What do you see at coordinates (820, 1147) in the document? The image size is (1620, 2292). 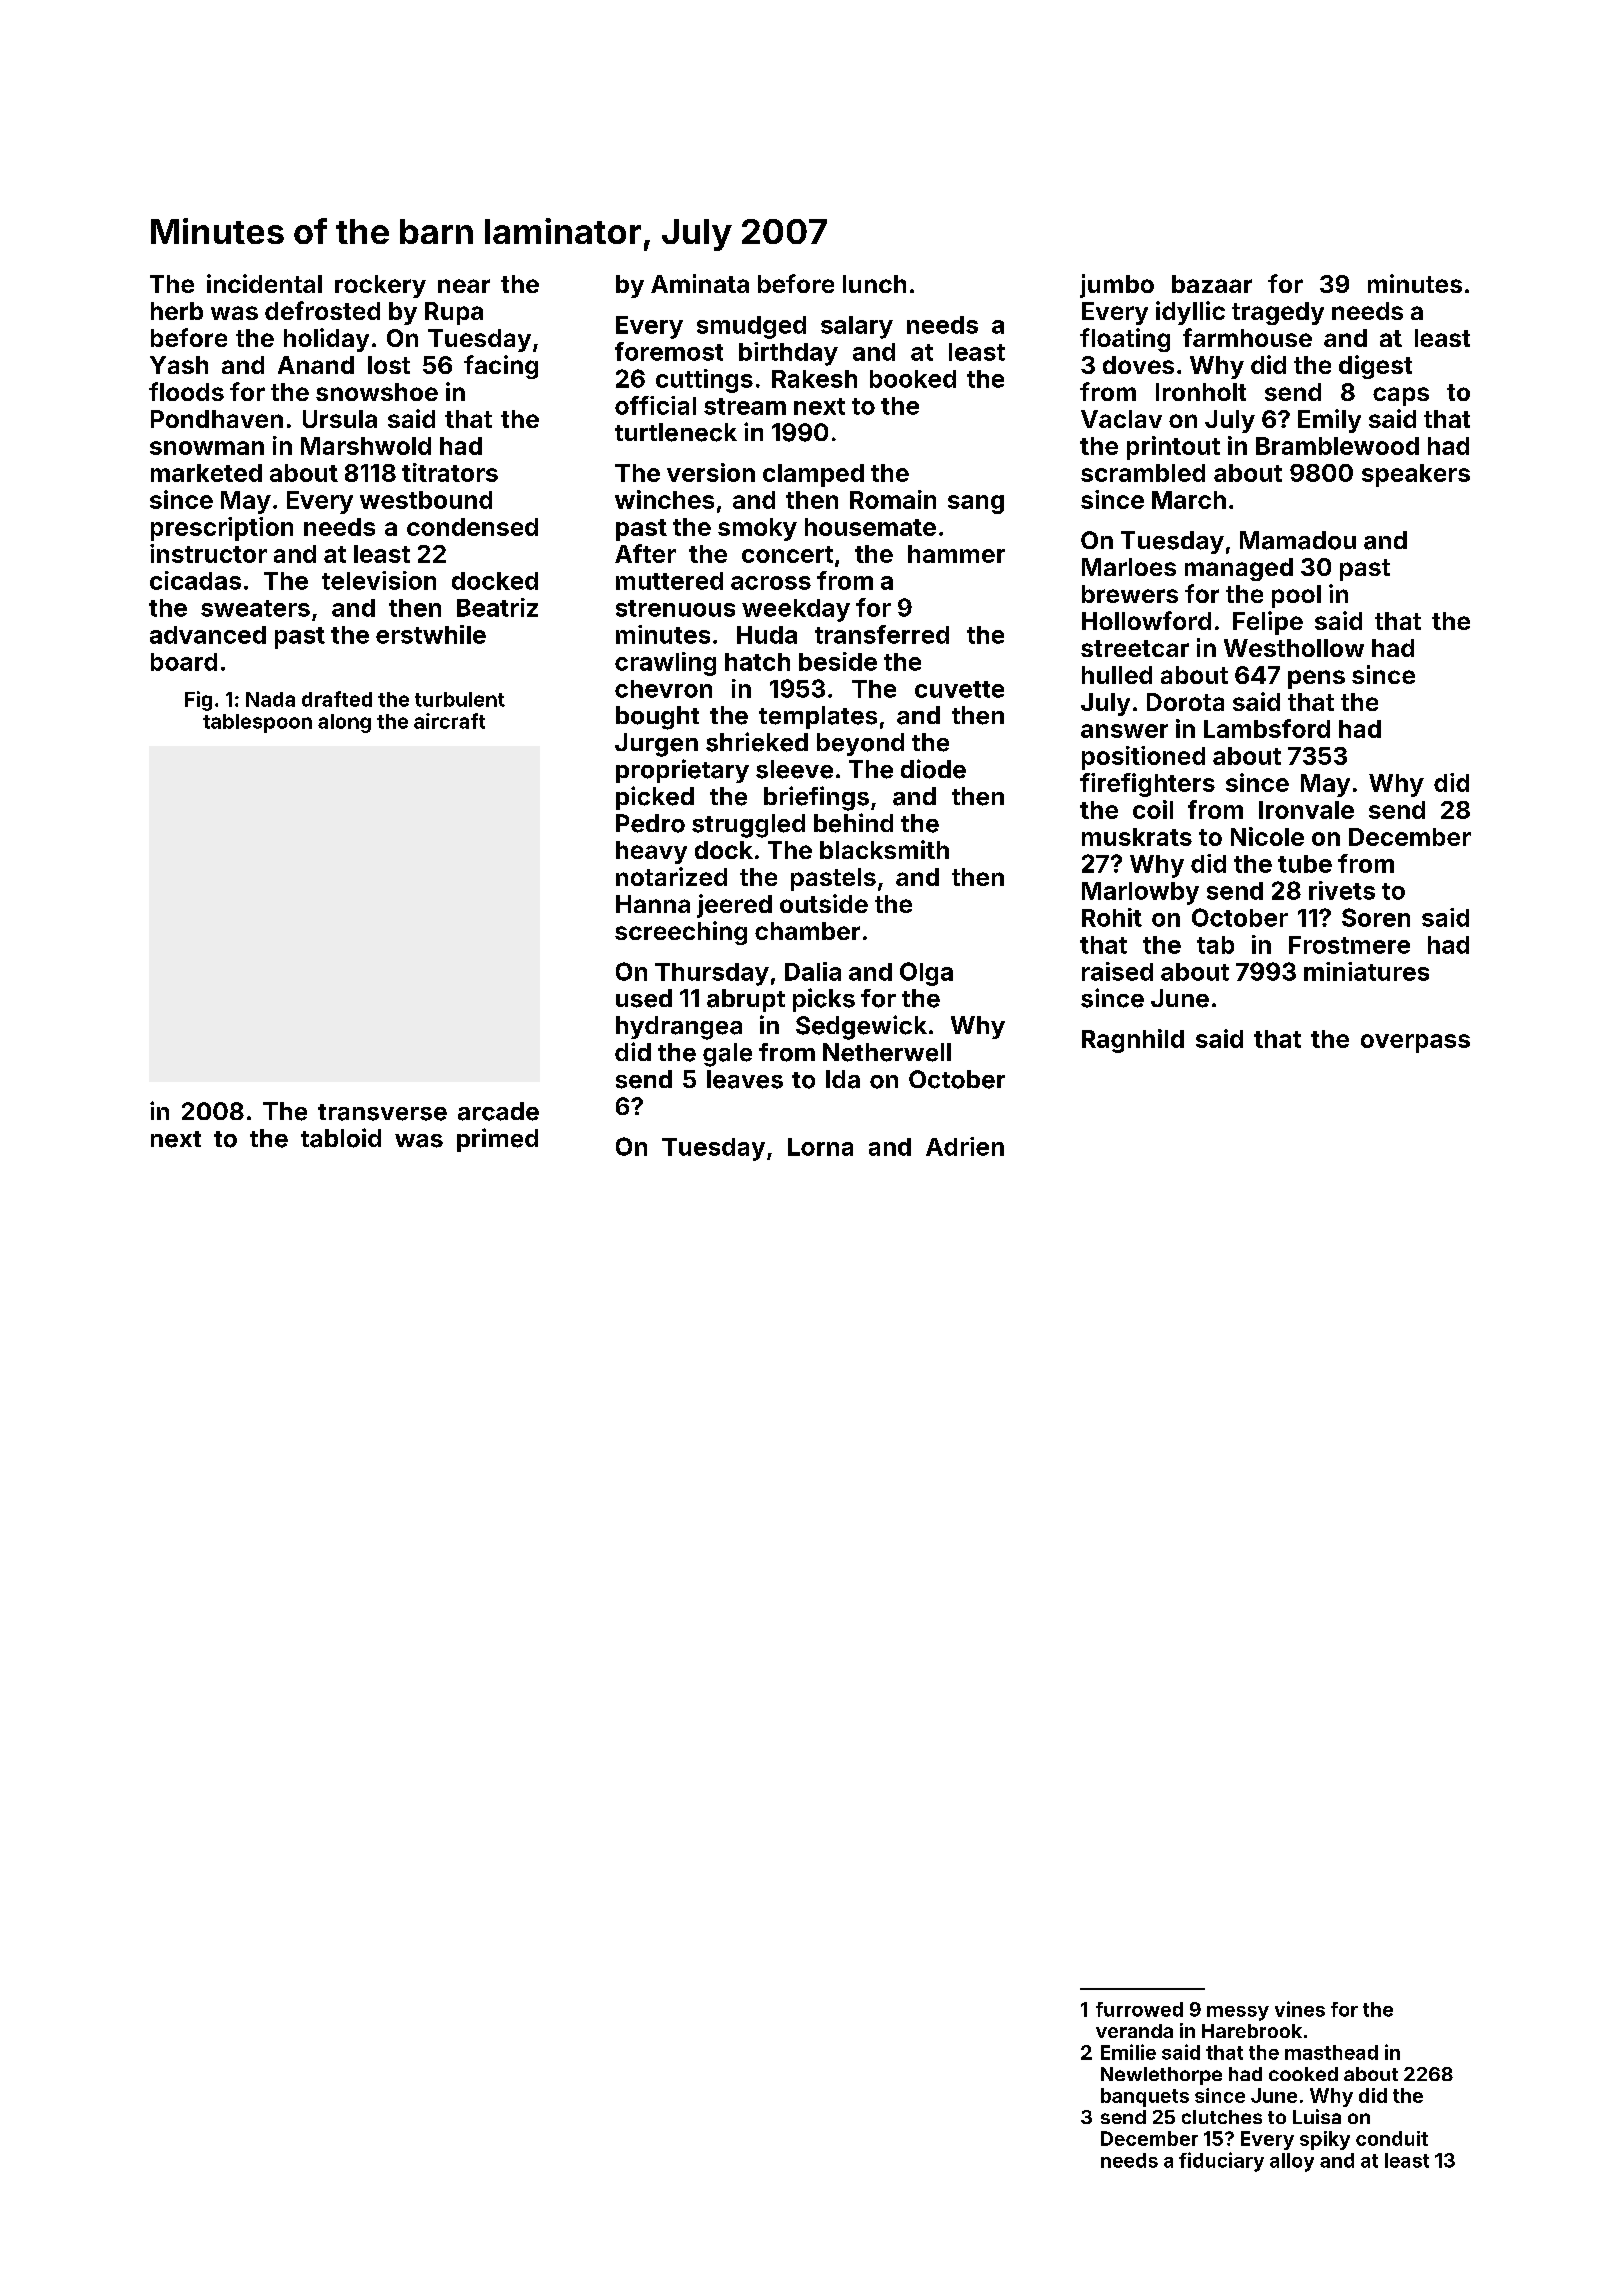 I see `Lorna` at bounding box center [820, 1147].
